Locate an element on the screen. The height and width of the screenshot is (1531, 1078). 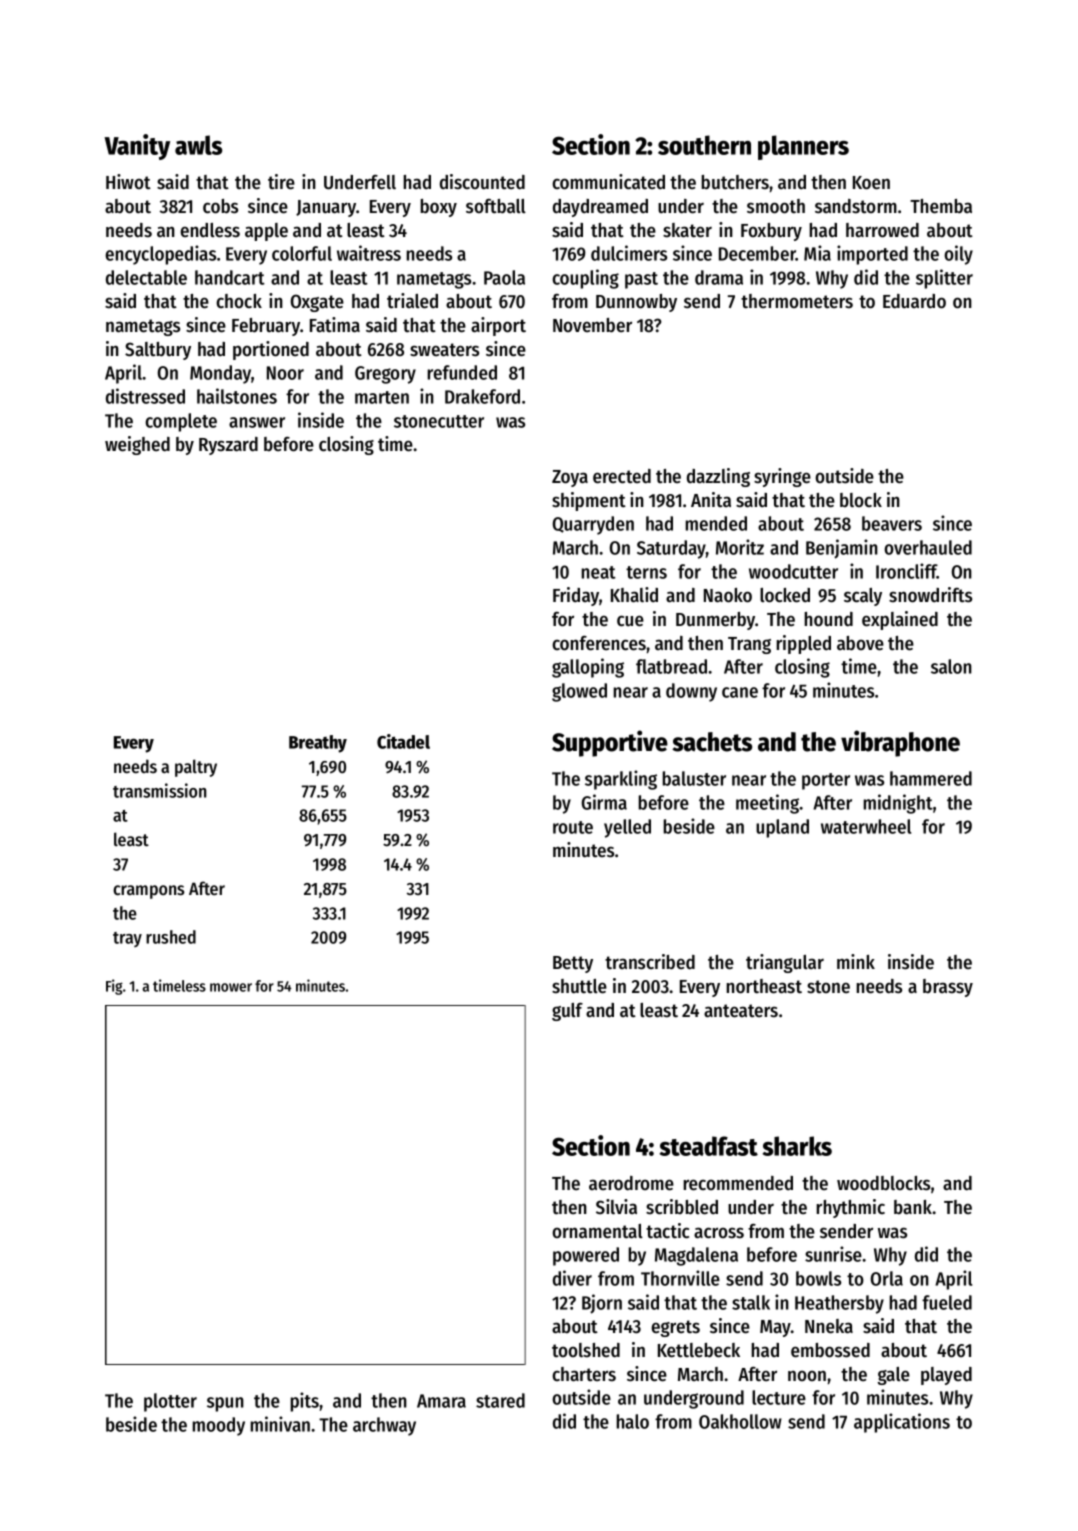
Vanity is located at coordinates (137, 147).
